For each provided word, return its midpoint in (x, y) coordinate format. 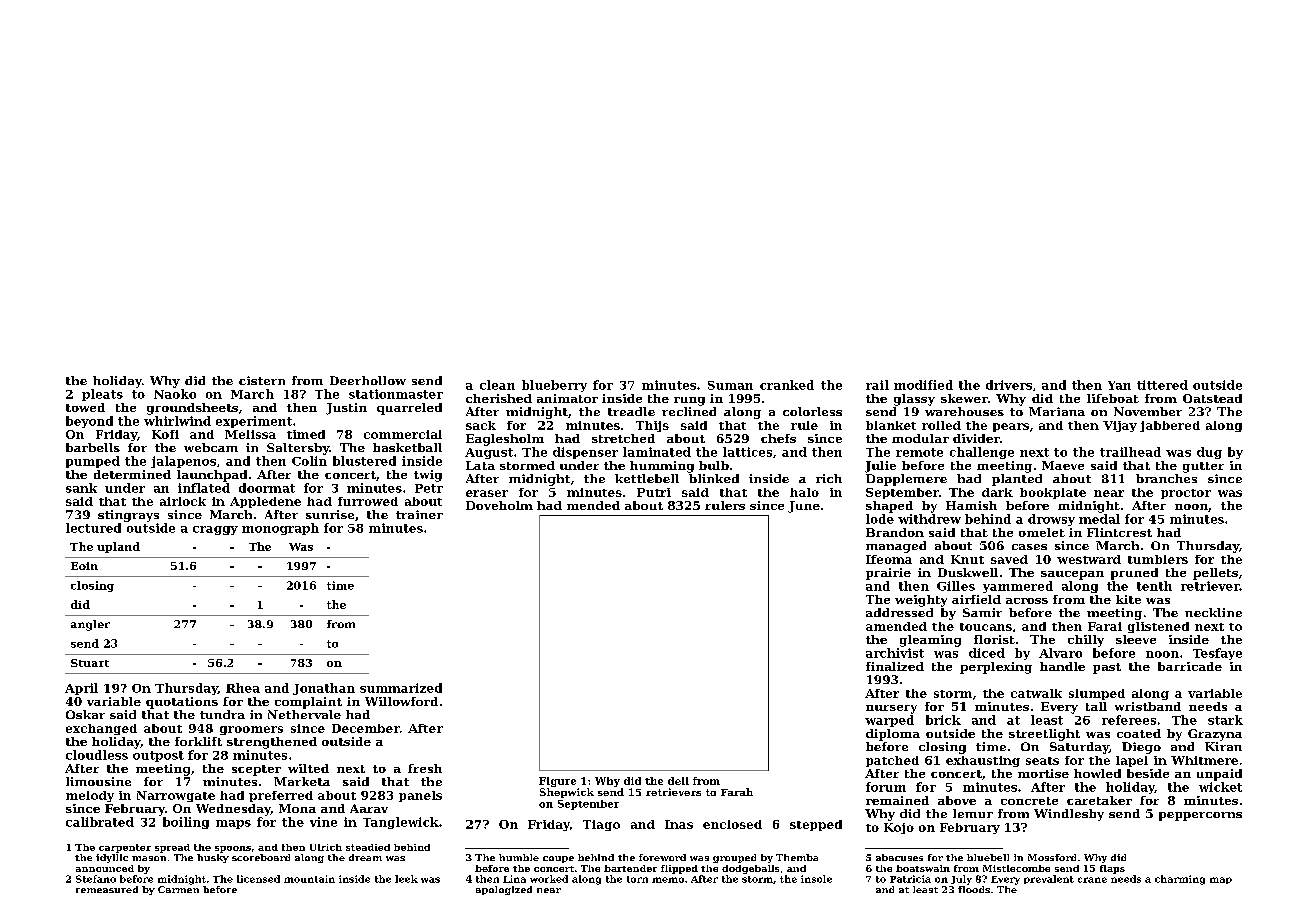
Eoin (84, 566)
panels (420, 796)
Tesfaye (1217, 654)
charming (1180, 880)
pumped (93, 462)
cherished (499, 398)
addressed (899, 612)
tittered (1162, 385)
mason (149, 858)
